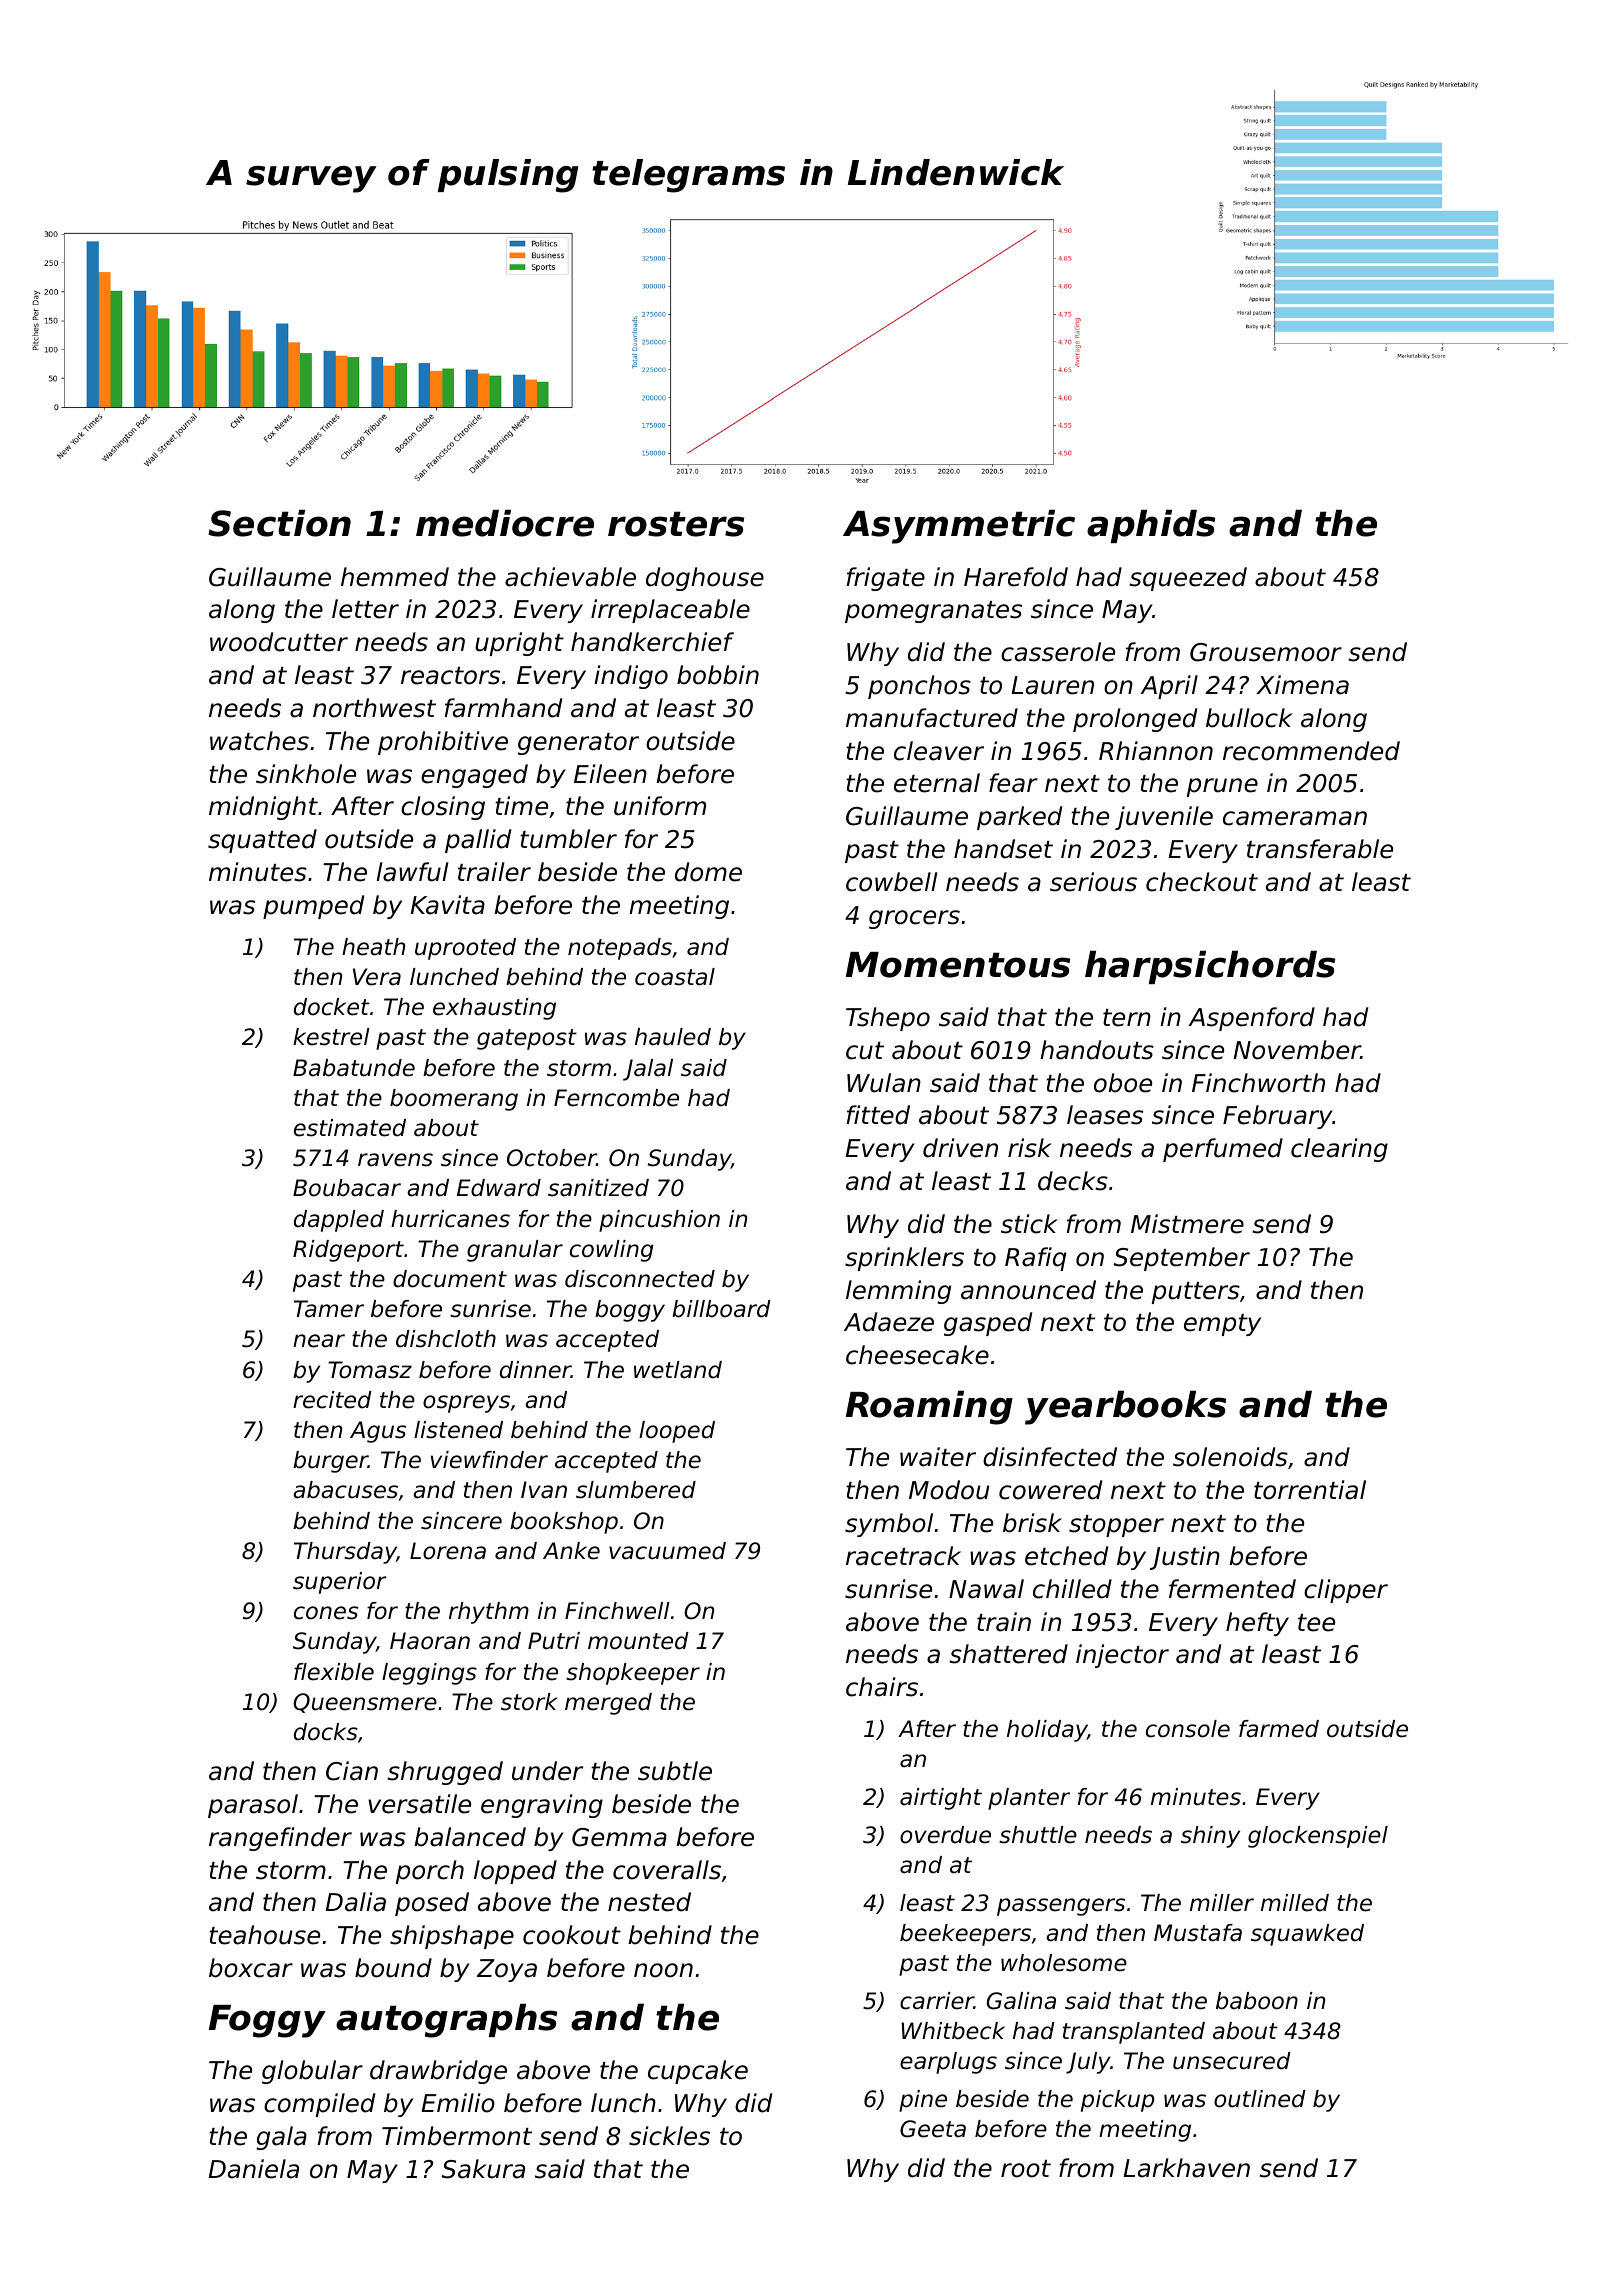 The height and width of the image is (2292, 1620). Describe the element at coordinates (888, 1019) in the image. I see `Tshepo` at that location.
